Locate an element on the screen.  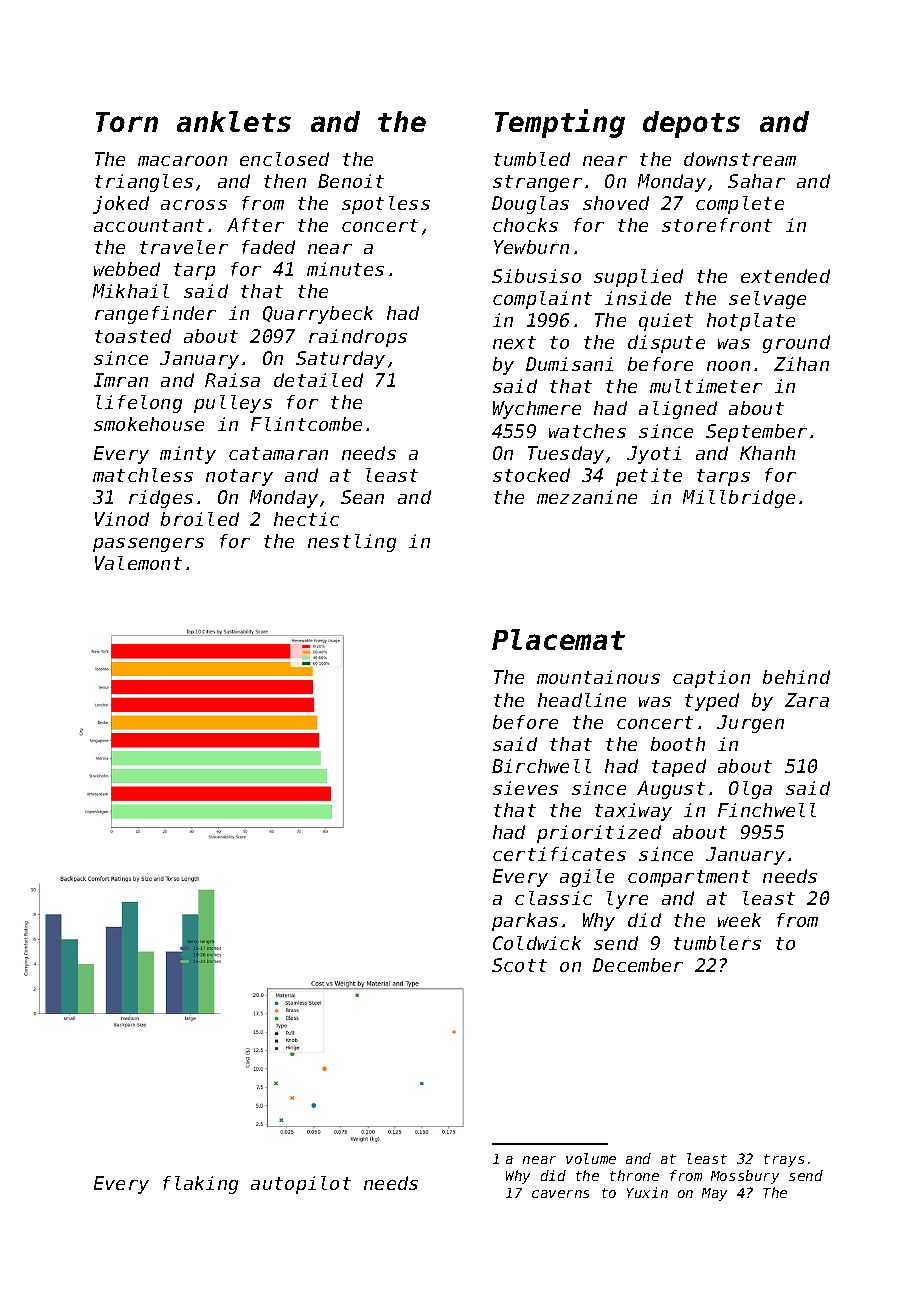
flaking is located at coordinates (200, 1185).
